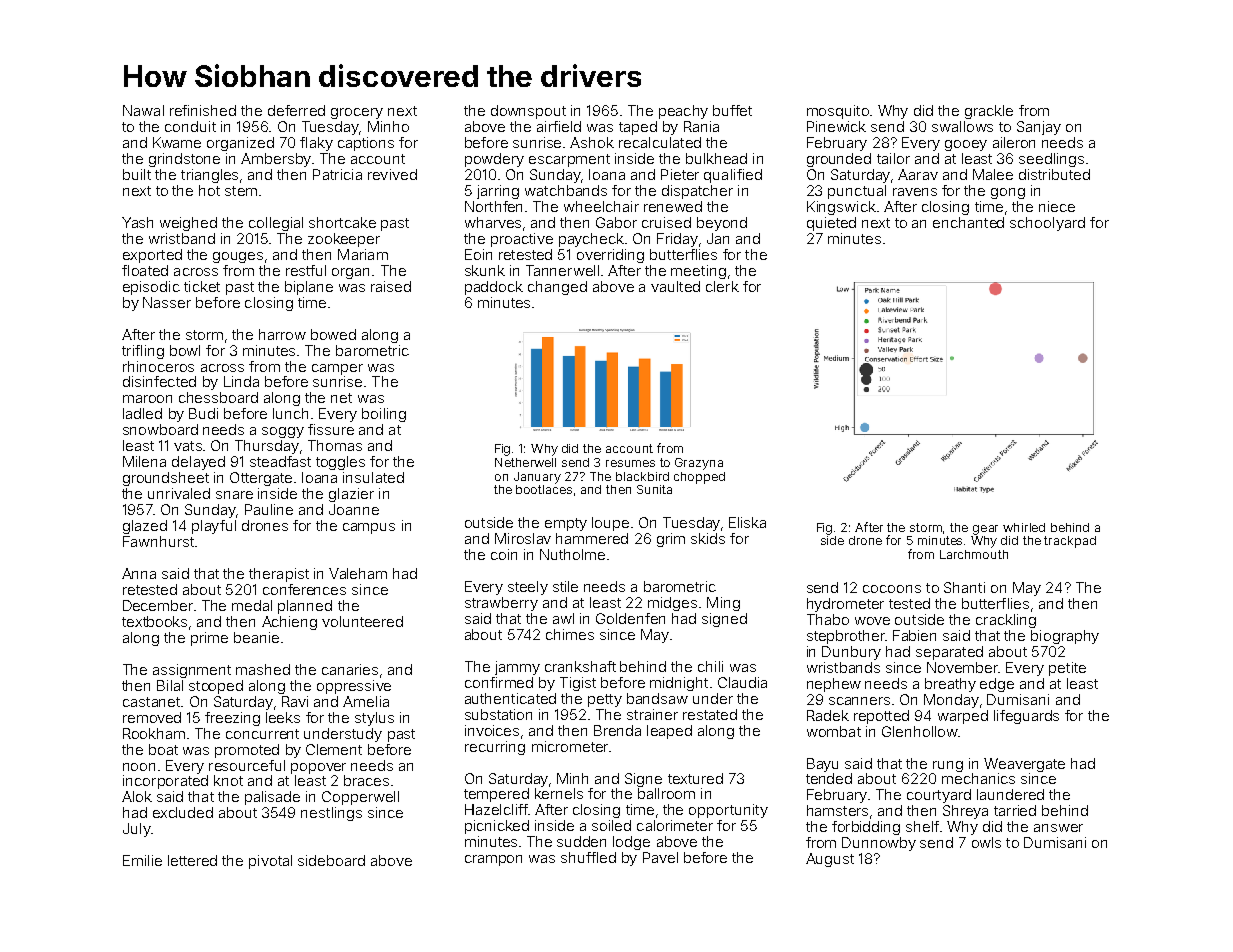 The image size is (1233, 952). What do you see at coordinates (1067, 669) in the page?
I see `petite` at bounding box center [1067, 669].
